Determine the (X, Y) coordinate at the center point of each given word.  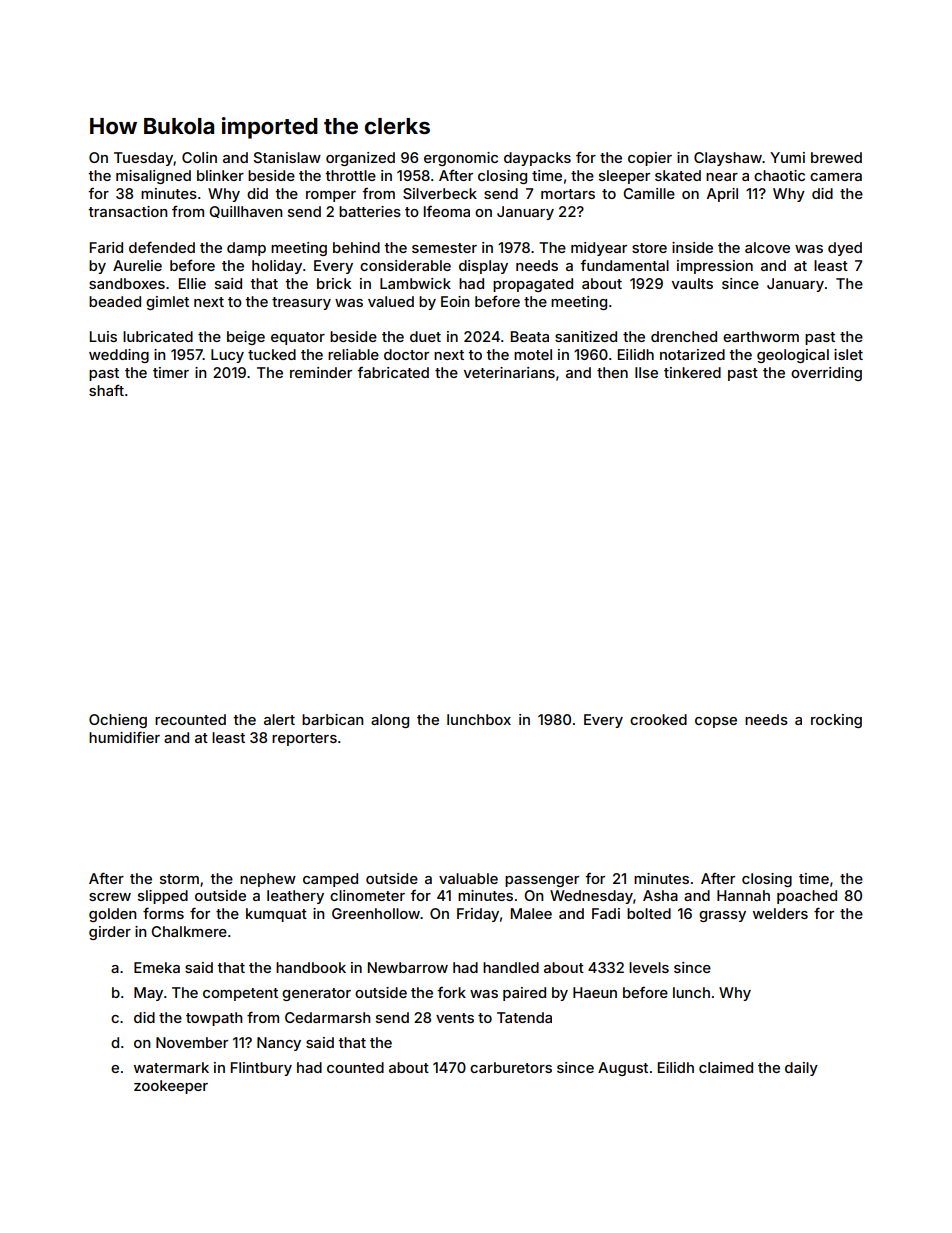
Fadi (606, 913)
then (612, 372)
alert (279, 719)
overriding (826, 374)
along (390, 721)
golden (113, 915)
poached (807, 897)
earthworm (761, 336)
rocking (836, 721)
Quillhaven (246, 212)
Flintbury (261, 1069)
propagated (533, 285)
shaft (106, 390)
